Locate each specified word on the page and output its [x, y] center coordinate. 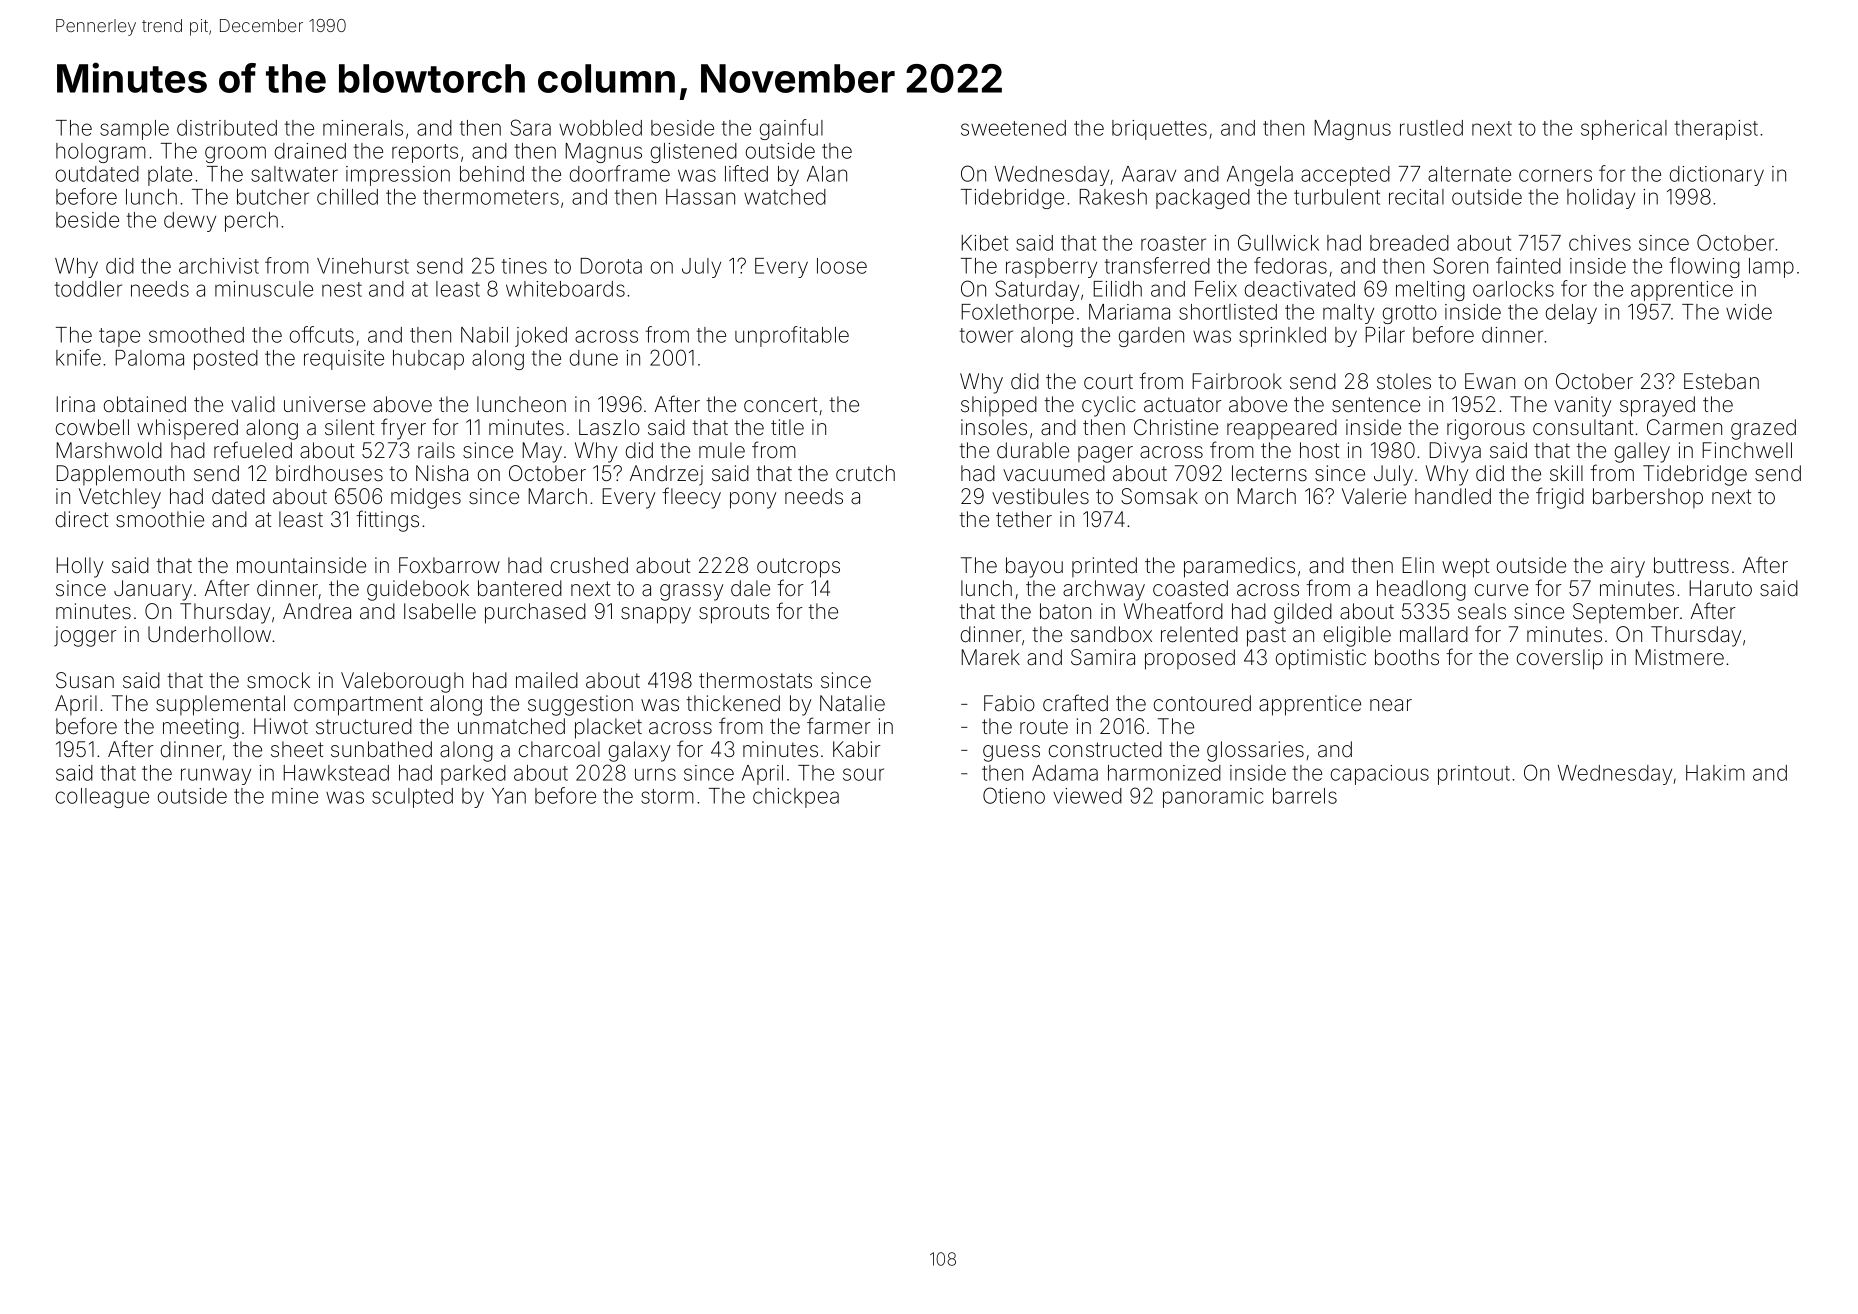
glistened [694, 153]
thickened [733, 703]
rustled [1431, 128]
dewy [190, 222]
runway [216, 776]
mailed [547, 680]
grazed [1763, 429]
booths [1407, 657]
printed [1104, 567]
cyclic [1109, 406]
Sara [530, 127]
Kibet [985, 243]
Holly [80, 567]
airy [1628, 567]
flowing [1705, 267]
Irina [76, 404]
